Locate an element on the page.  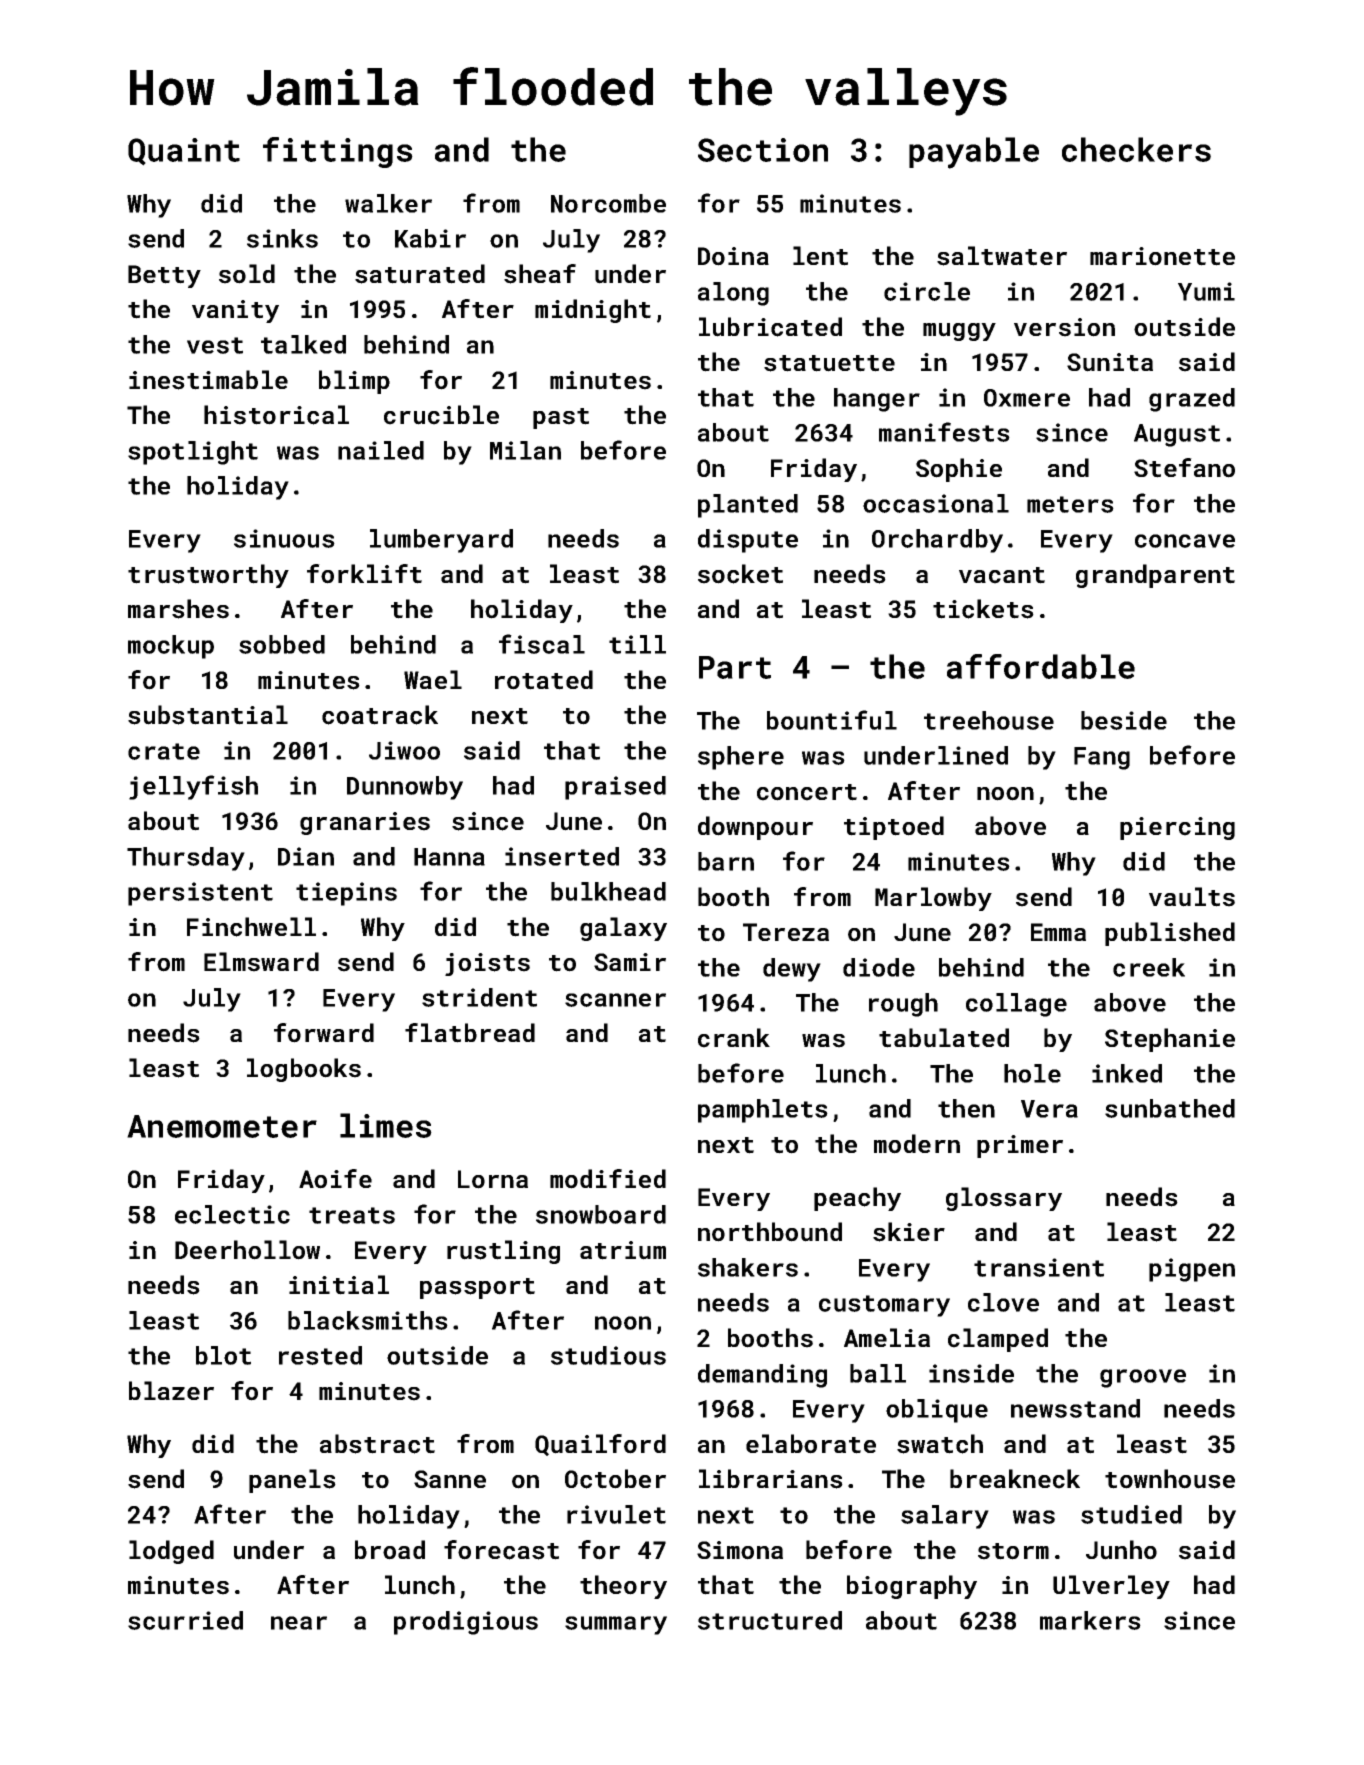
persistent is located at coordinates (200, 894).
